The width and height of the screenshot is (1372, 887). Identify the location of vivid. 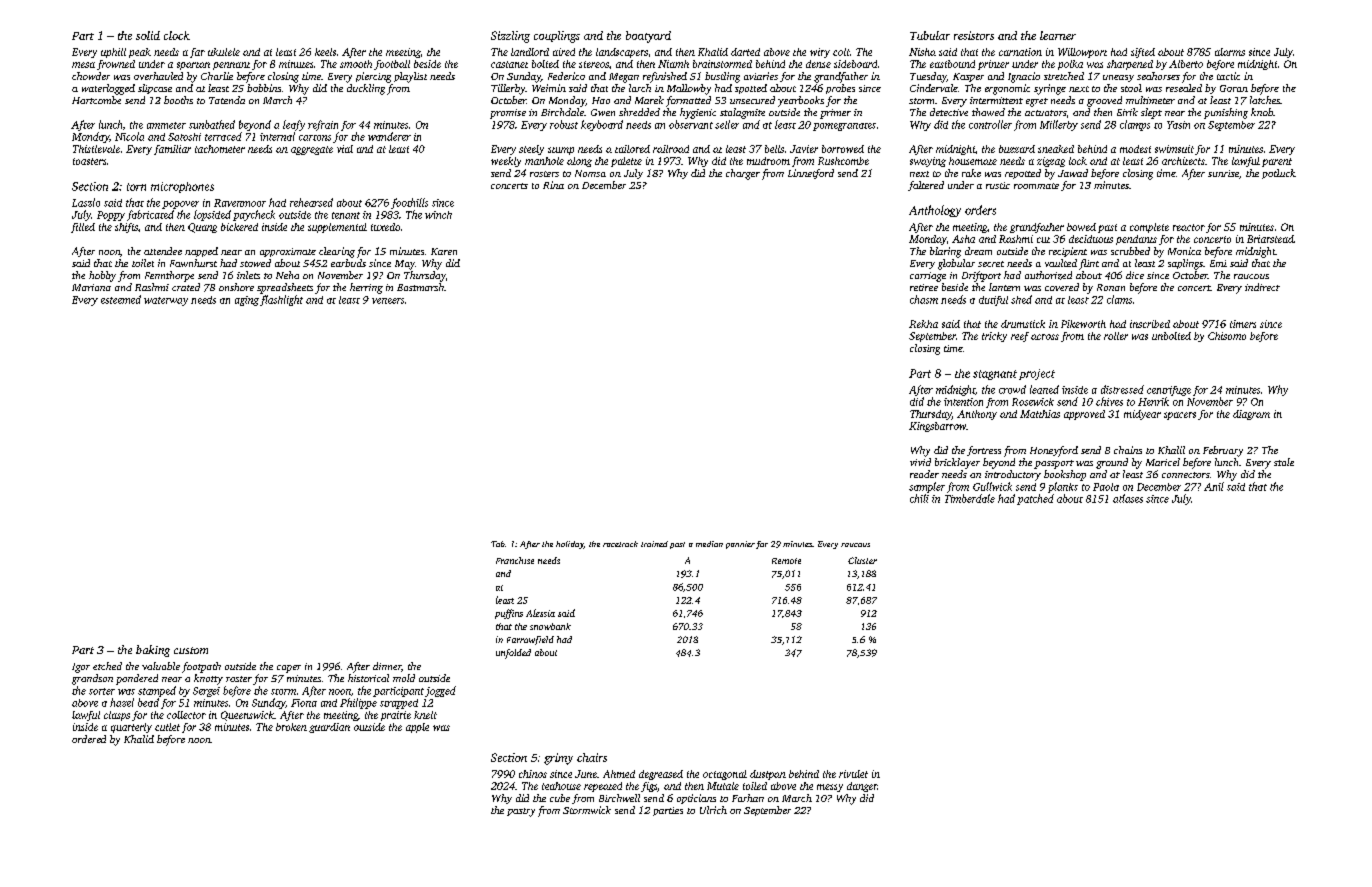
(920, 462).
